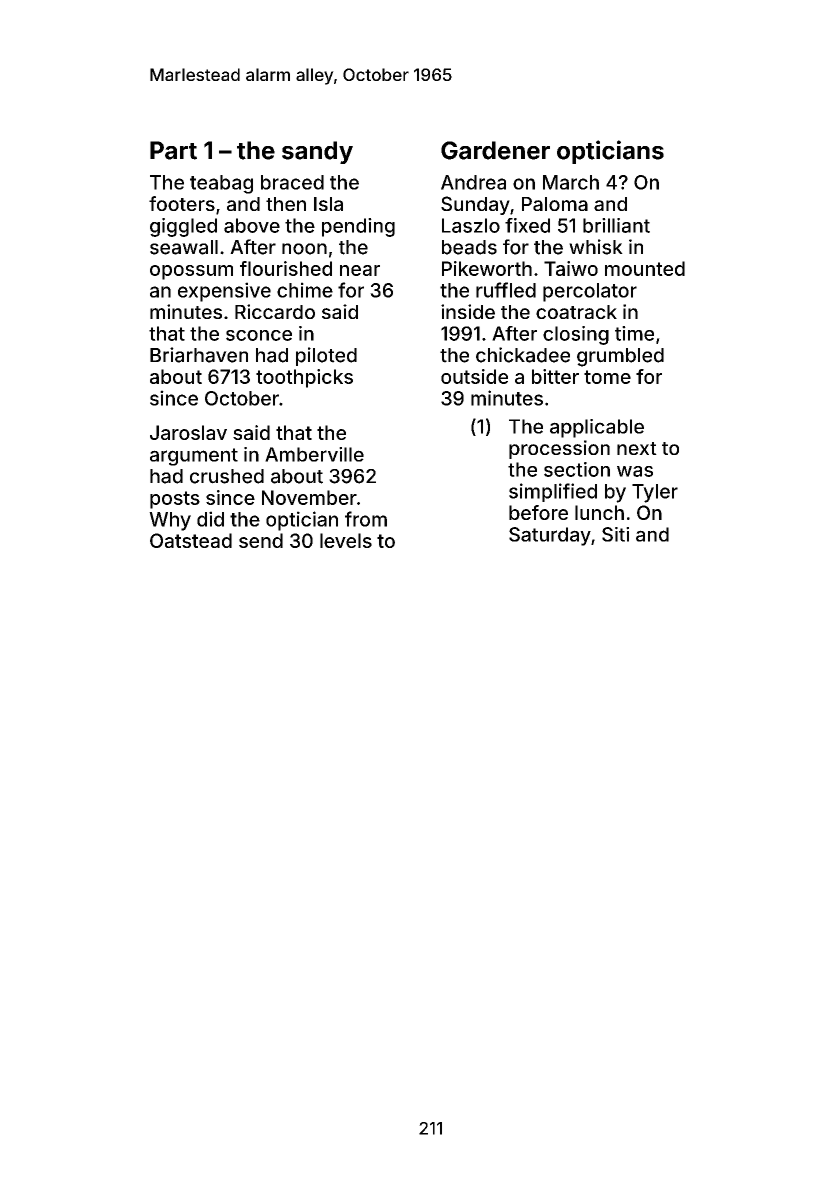  I want to click on tome, so click(607, 377).
